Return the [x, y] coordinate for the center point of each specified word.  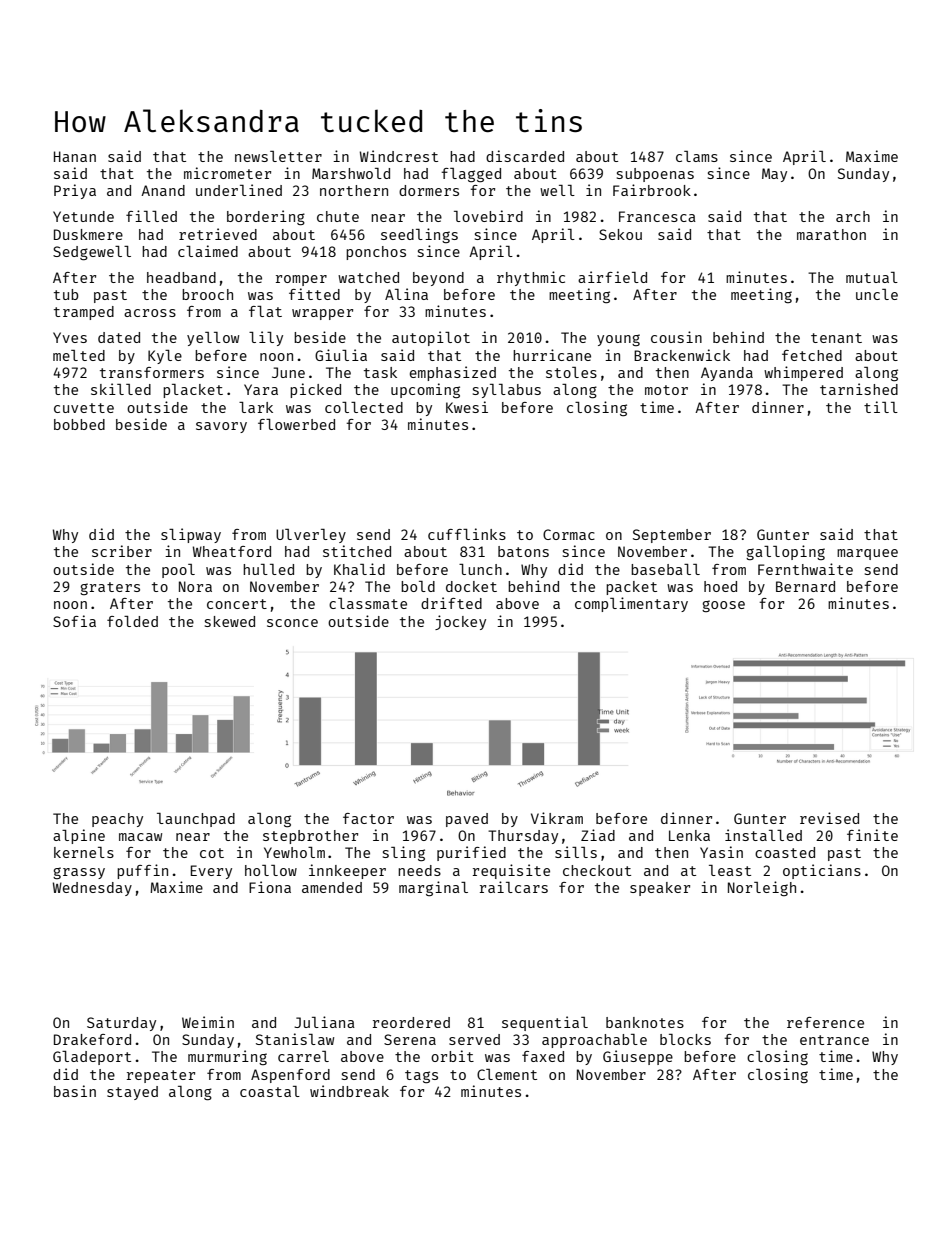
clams [697, 156]
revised [829, 818]
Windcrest [399, 156]
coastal [270, 1091]
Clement [507, 1074]
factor [368, 818]
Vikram [557, 818]
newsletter [278, 156]
